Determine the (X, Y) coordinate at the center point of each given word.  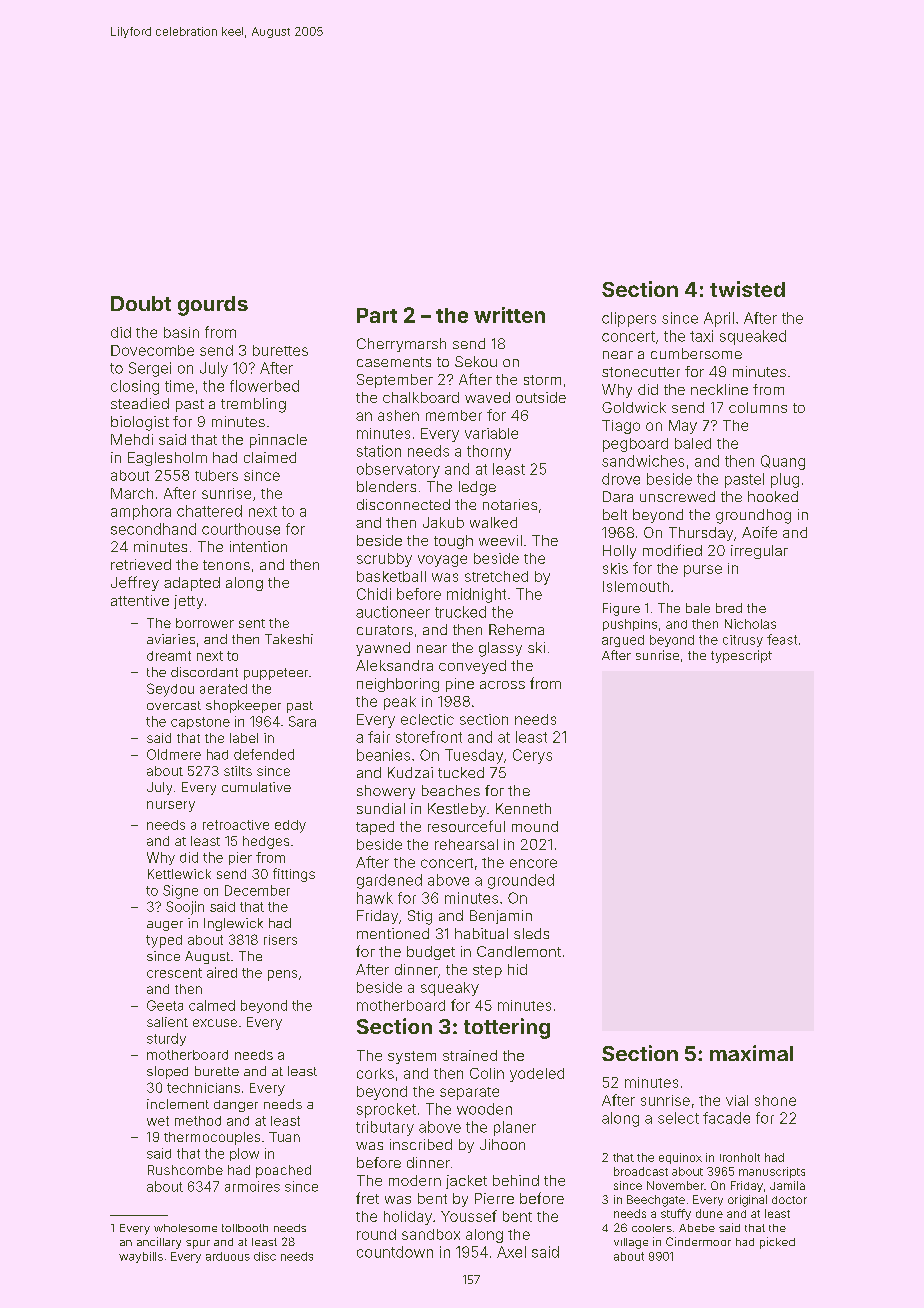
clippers (629, 319)
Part (377, 315)
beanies (383, 755)
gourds (213, 306)
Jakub (443, 522)
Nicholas (750, 624)
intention (258, 546)
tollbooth (245, 1228)
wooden (484, 1109)
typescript (741, 656)
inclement (178, 1104)
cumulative (256, 787)
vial (737, 1100)
